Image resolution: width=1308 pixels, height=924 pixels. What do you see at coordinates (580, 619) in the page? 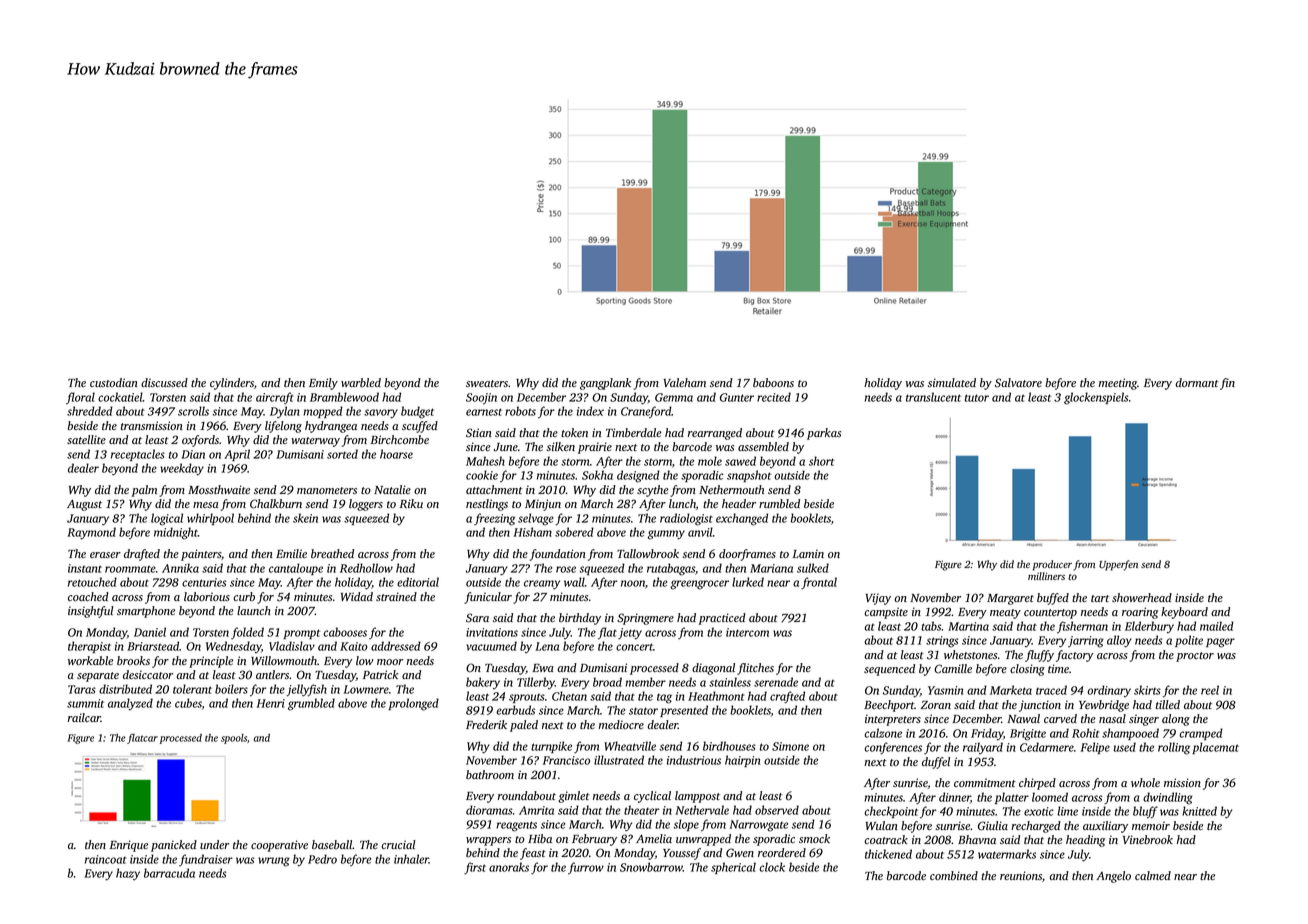
I see `birthday` at bounding box center [580, 619].
